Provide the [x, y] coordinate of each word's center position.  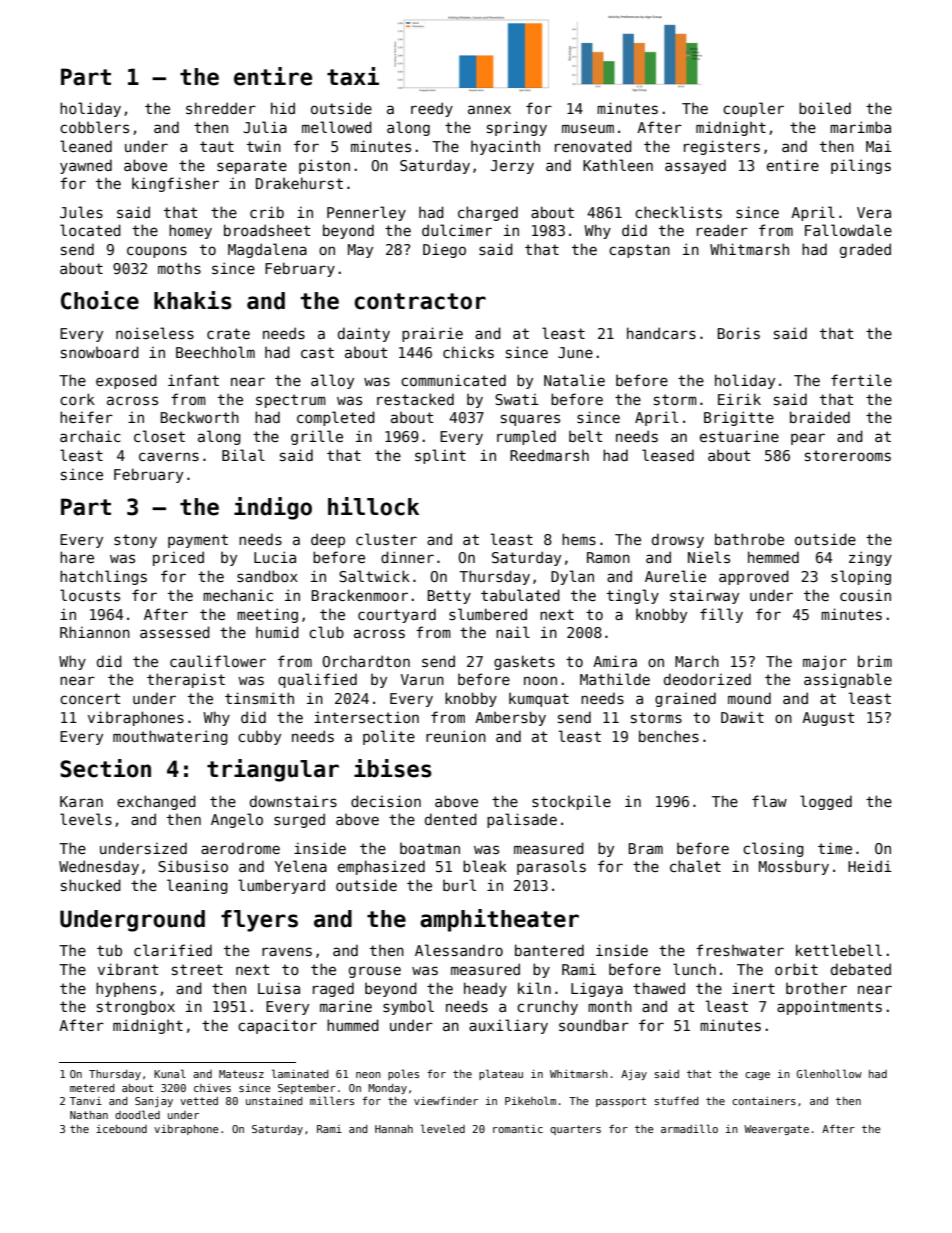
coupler [753, 109]
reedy [432, 109]
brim [875, 661]
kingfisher [175, 184]
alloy [332, 381]
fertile [861, 380]
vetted [199, 1101]
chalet [695, 866]
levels [86, 819]
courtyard [397, 615]
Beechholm [215, 352]
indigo [273, 508]
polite [389, 737]
